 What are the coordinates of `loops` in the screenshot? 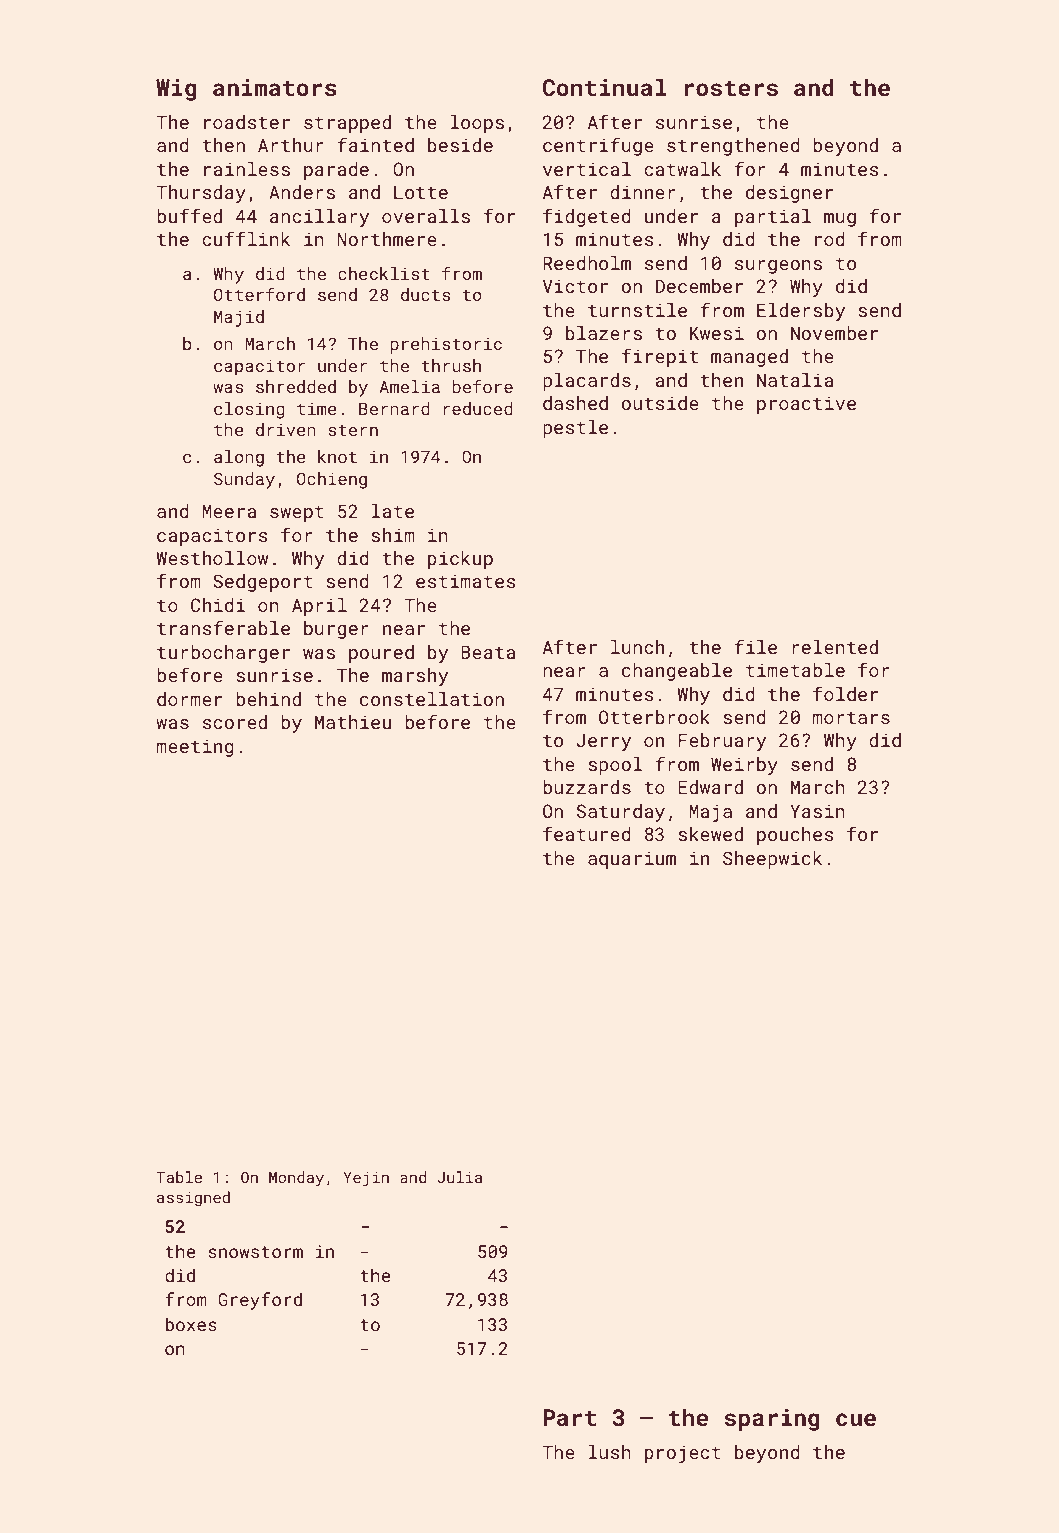 It's located at (477, 124).
